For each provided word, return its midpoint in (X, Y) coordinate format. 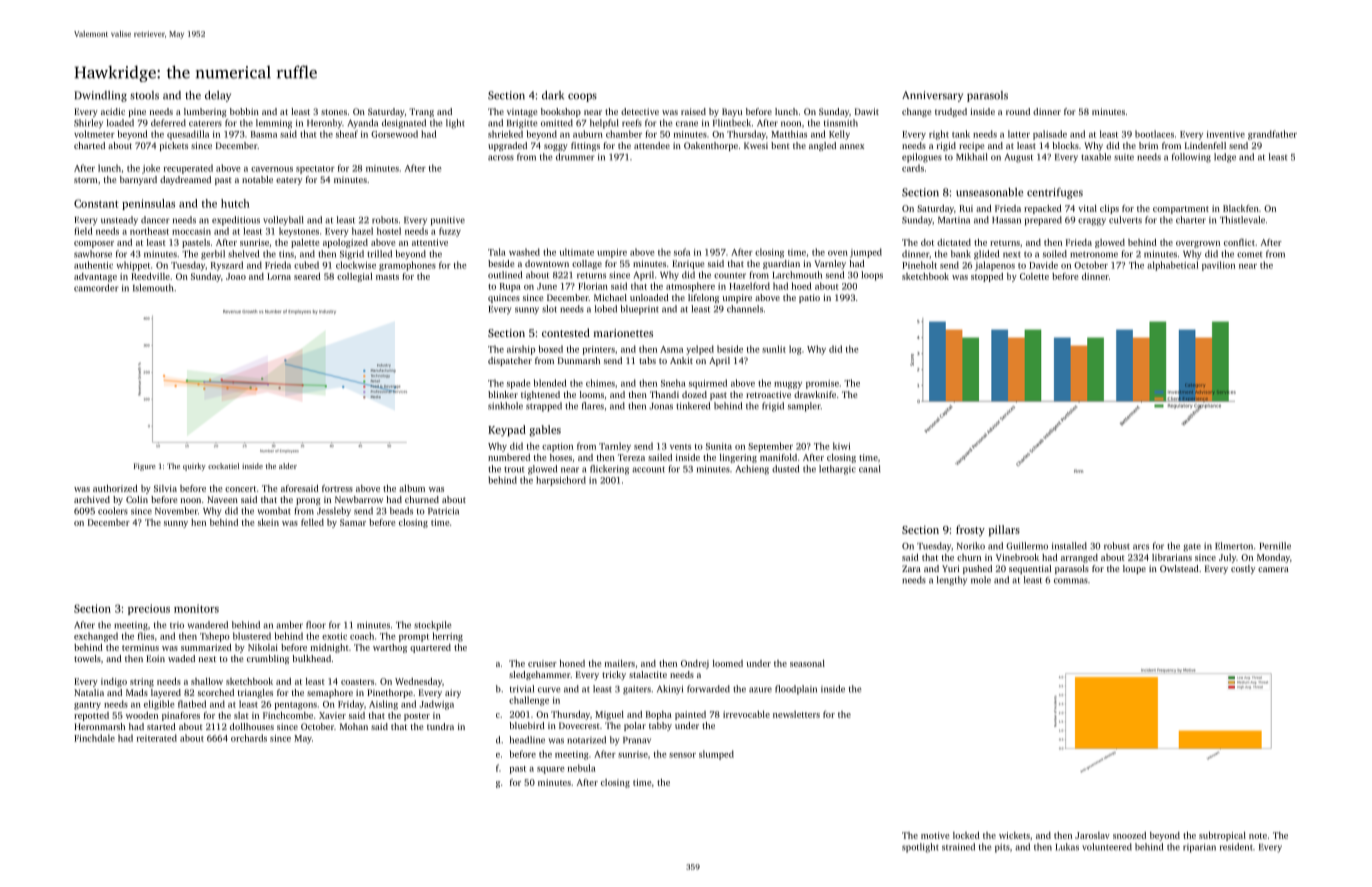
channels (745, 309)
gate (1192, 547)
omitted (557, 123)
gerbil (213, 255)
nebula (582, 768)
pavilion (1218, 266)
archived (92, 499)
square (551, 770)
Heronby (324, 124)
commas (1071, 581)
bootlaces (1154, 134)
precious (149, 609)
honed (572, 663)
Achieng (752, 470)
